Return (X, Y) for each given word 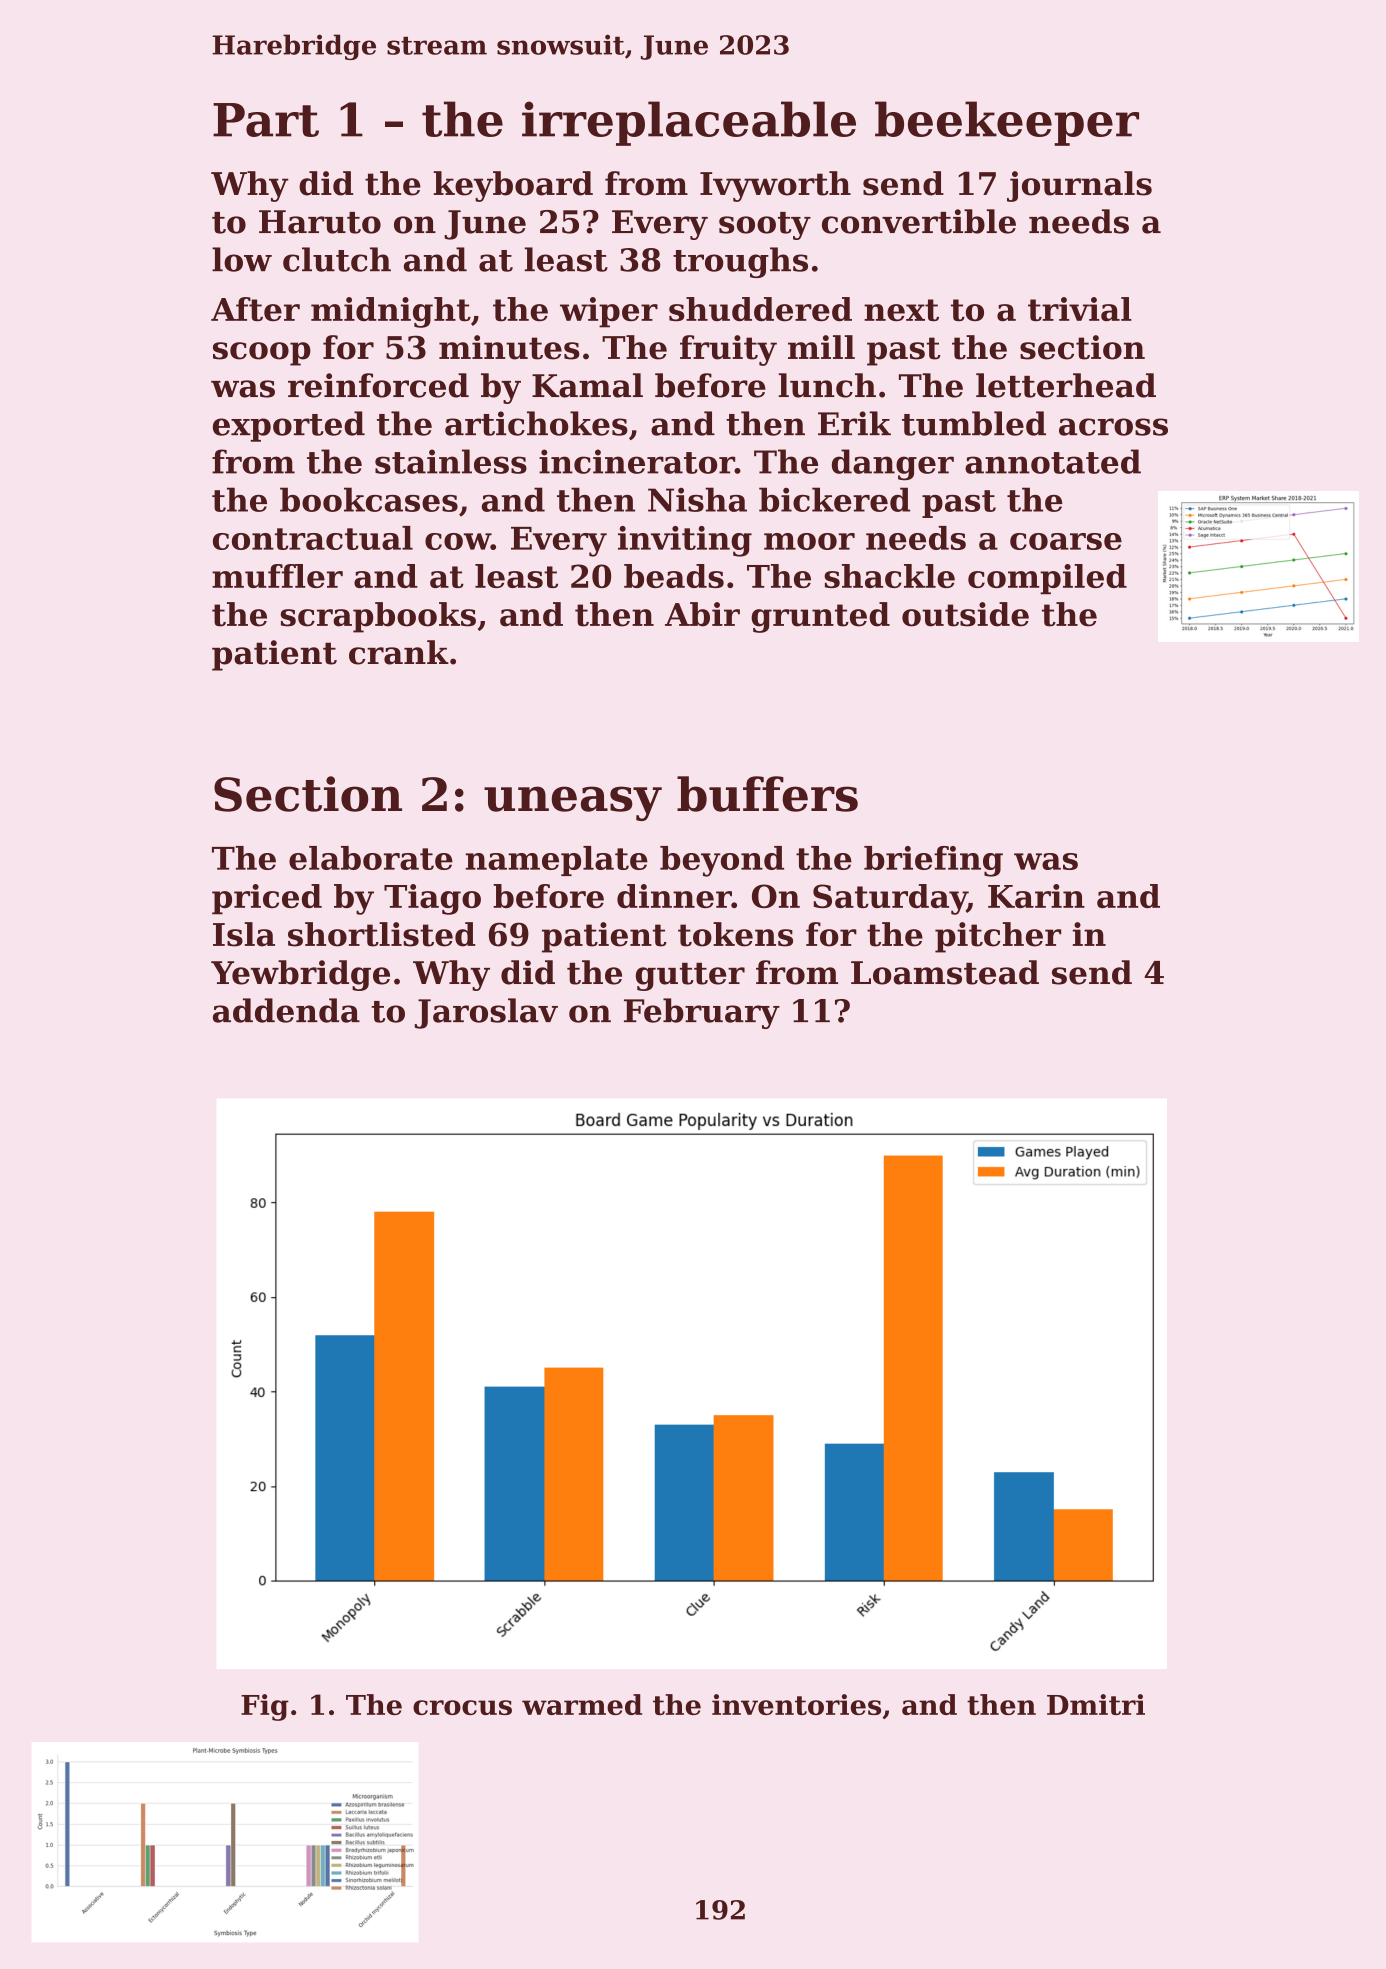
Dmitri (1096, 1704)
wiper (609, 312)
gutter (690, 977)
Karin (1036, 896)
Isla (244, 934)
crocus (462, 1707)
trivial (1080, 309)
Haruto (320, 222)
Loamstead (945, 972)
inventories (796, 1704)
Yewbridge (300, 975)
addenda (286, 1010)
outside (965, 614)
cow (458, 541)
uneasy (573, 803)
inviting (685, 541)
